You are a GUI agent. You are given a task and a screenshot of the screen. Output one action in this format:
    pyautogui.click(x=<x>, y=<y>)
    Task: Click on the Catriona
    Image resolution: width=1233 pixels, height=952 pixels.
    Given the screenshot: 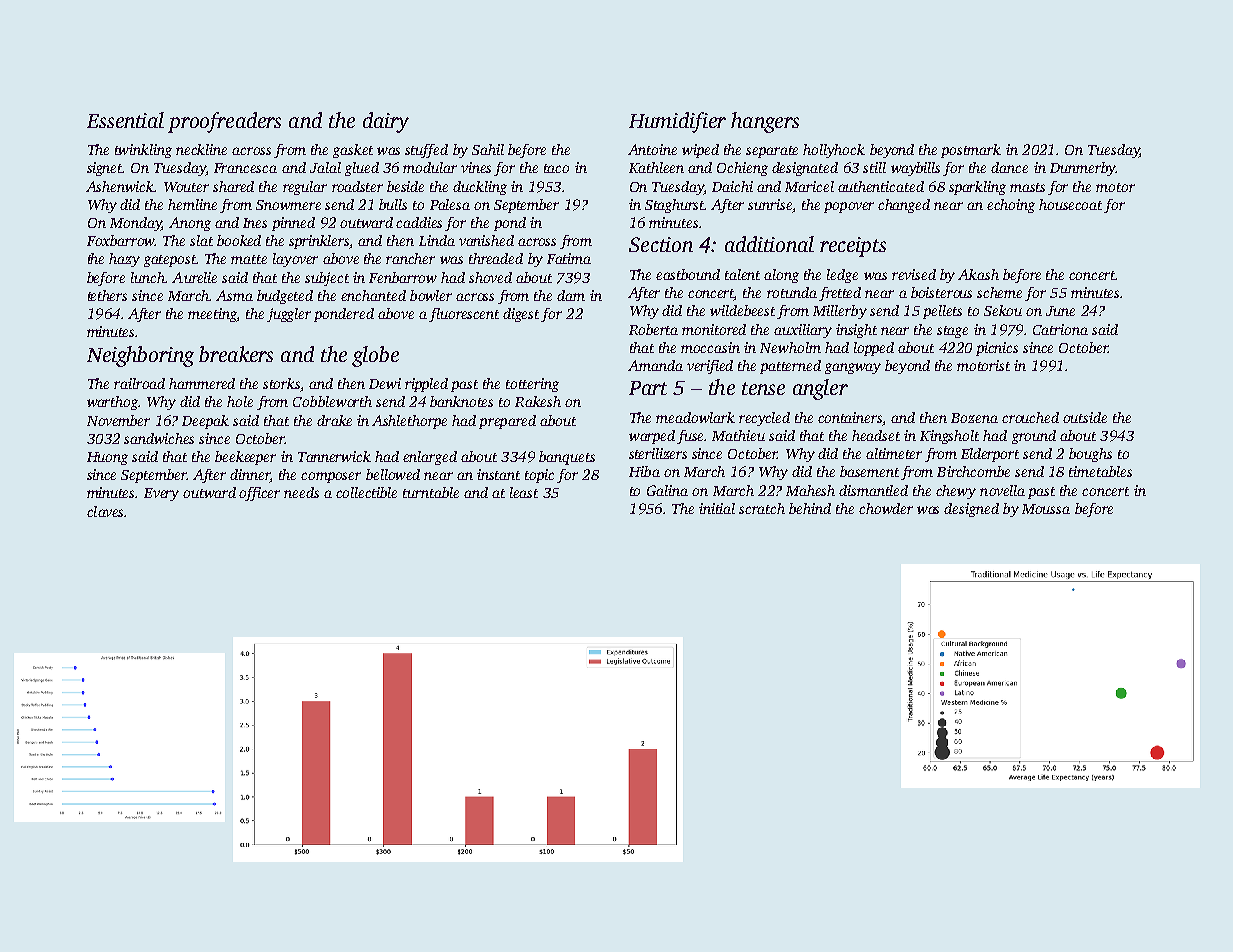 What is the action you would take?
    pyautogui.click(x=1060, y=329)
